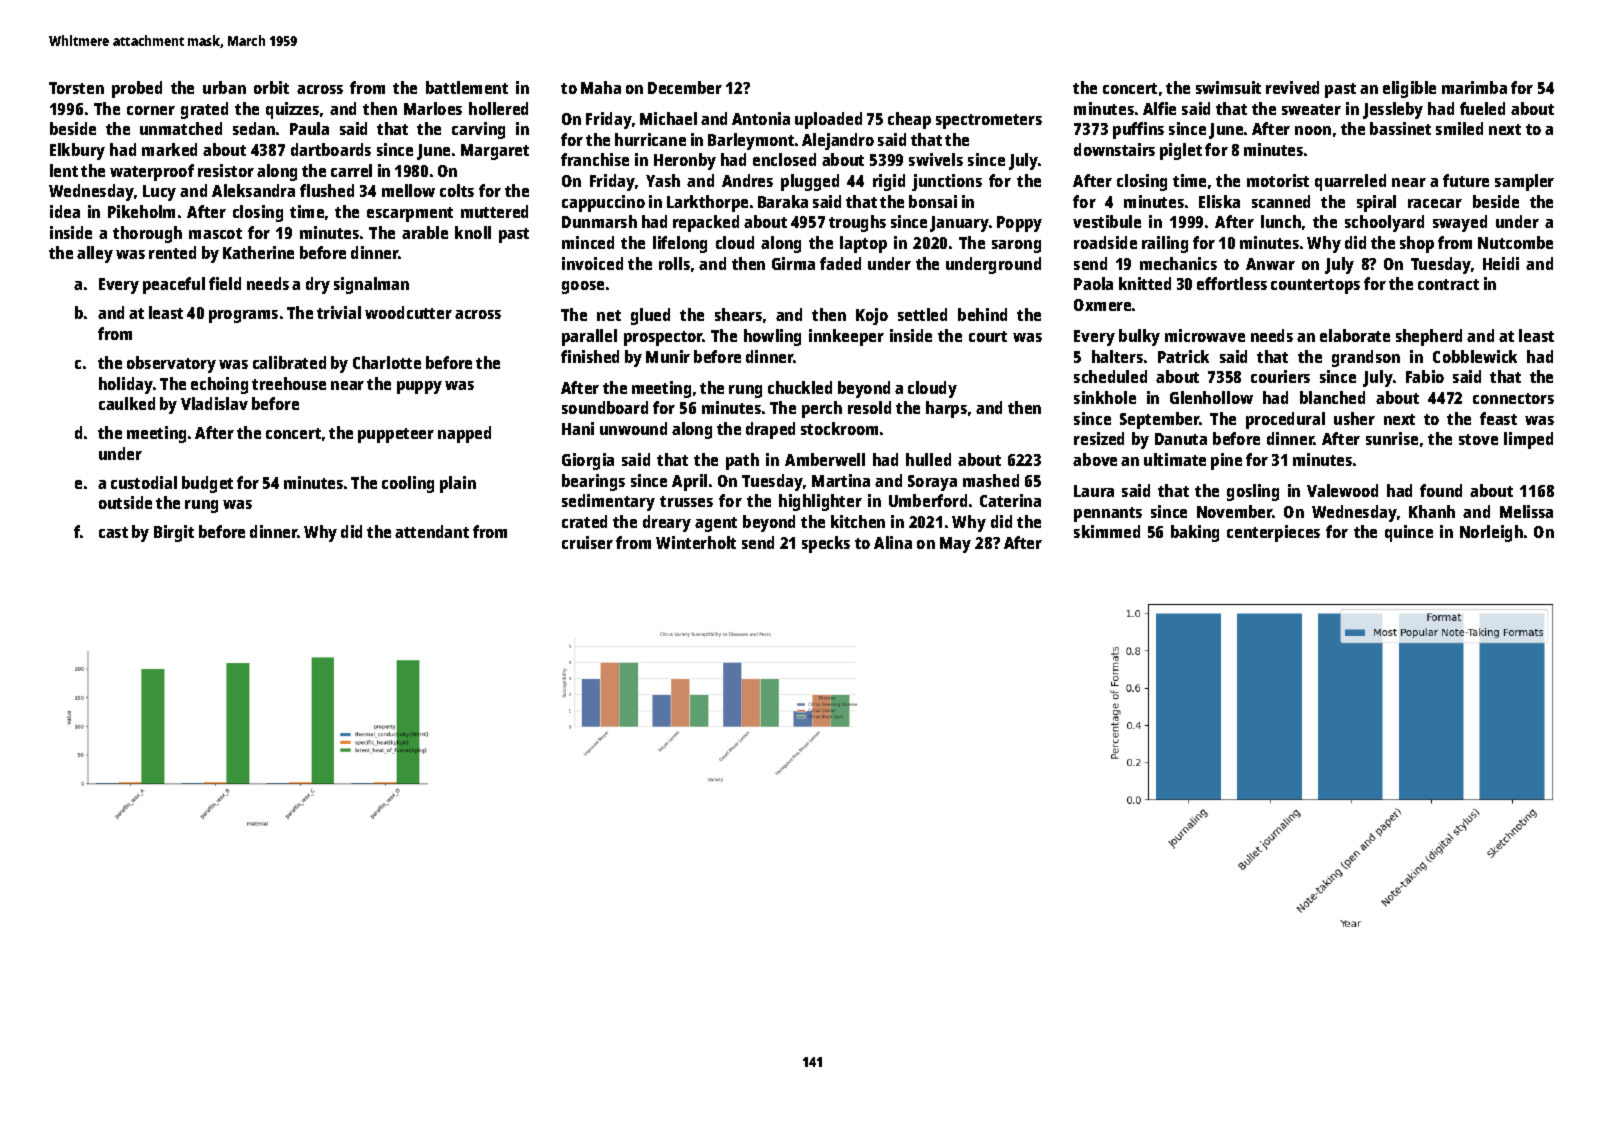 Image resolution: width=1604 pixels, height=1134 pixels. What do you see at coordinates (207, 484) in the screenshot?
I see `budget` at bounding box center [207, 484].
